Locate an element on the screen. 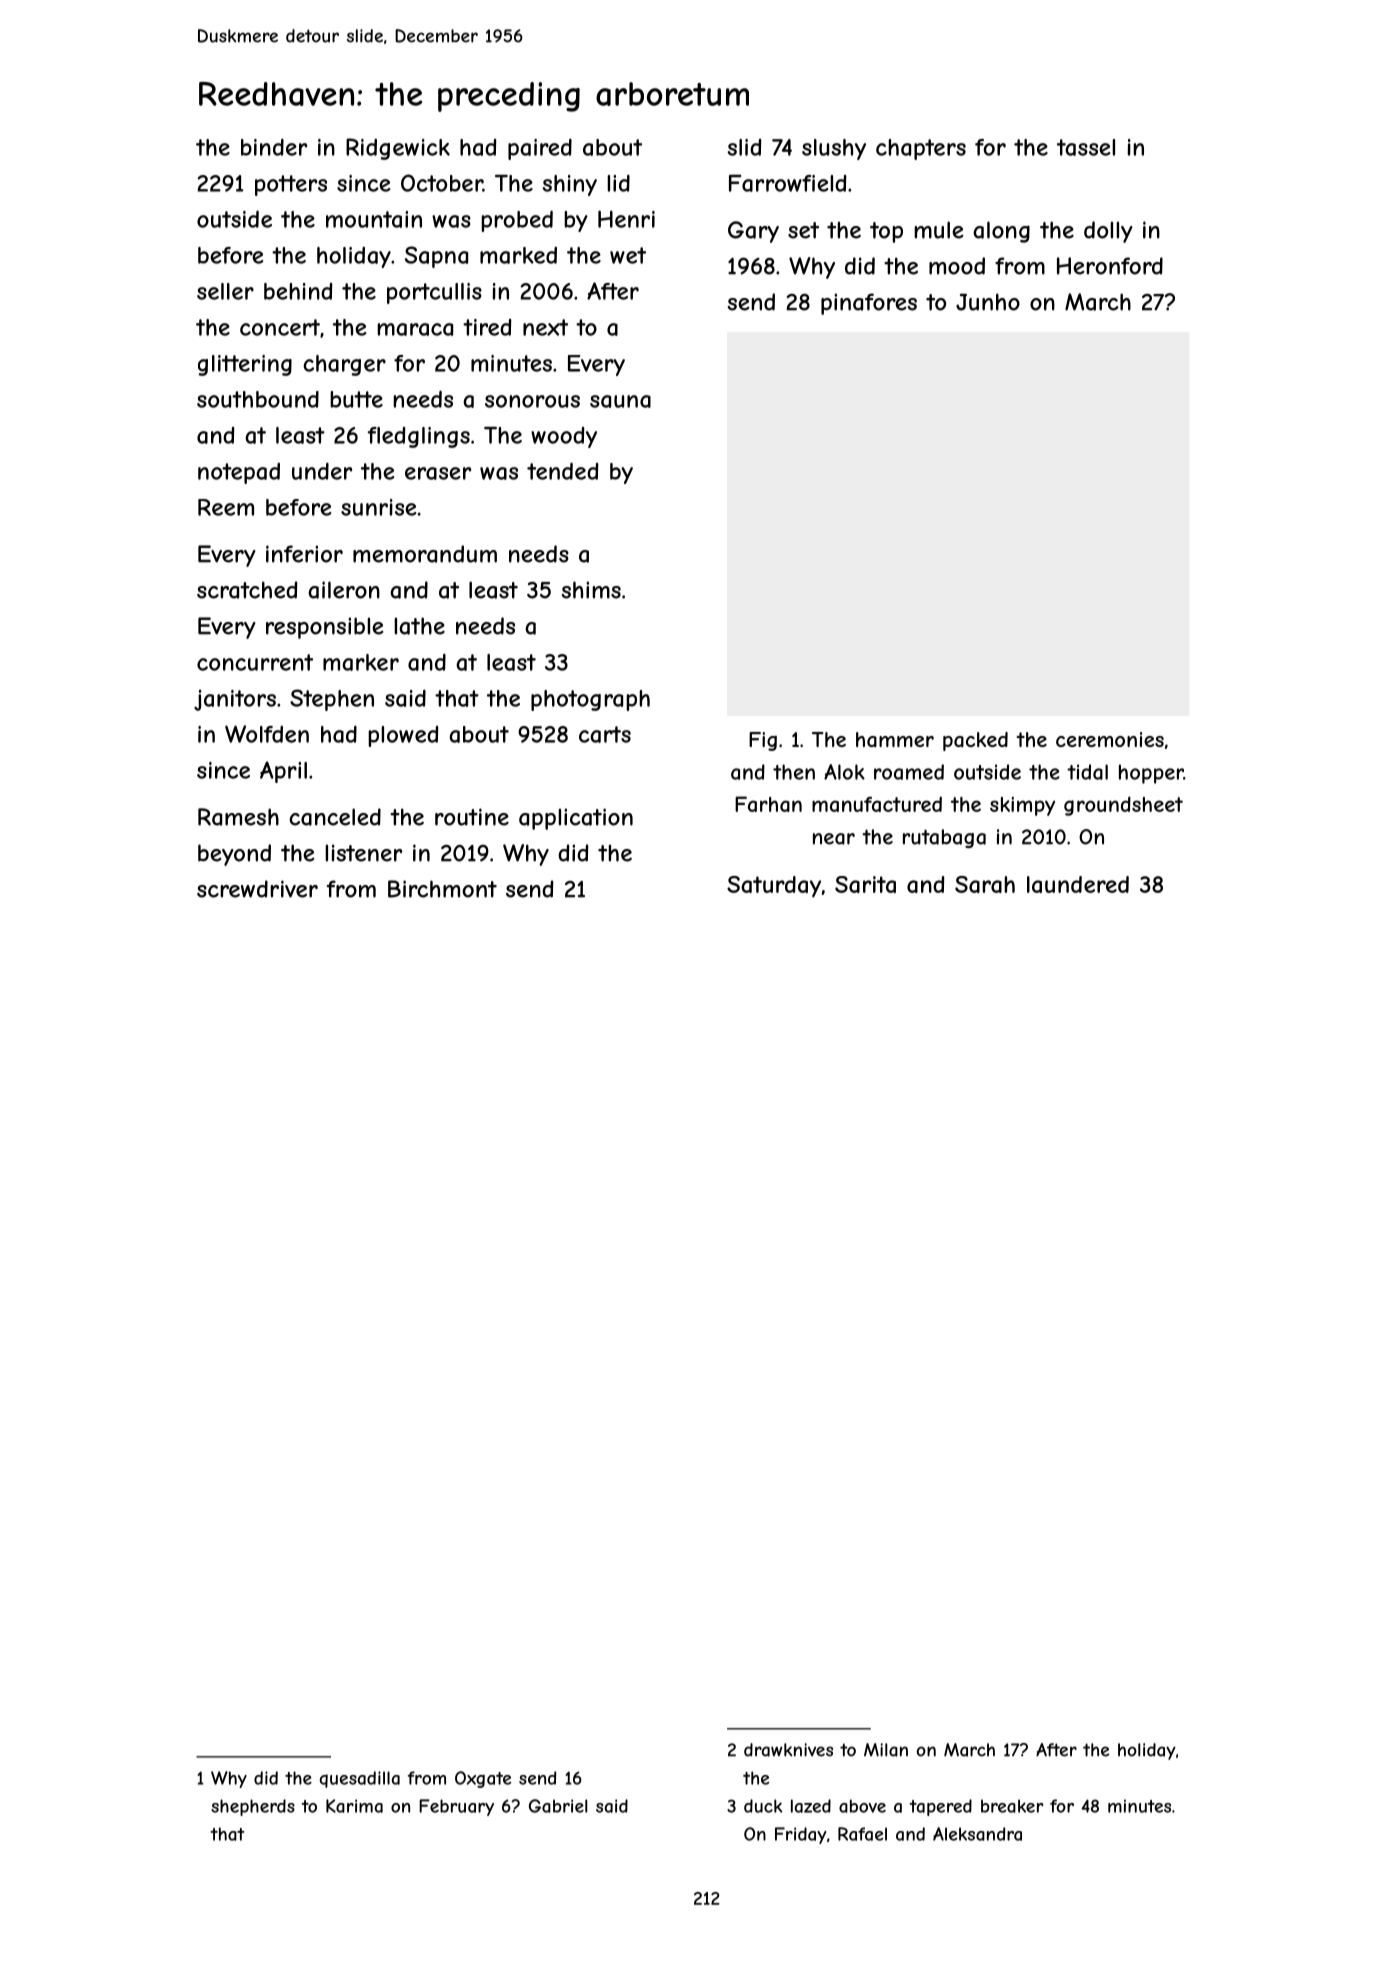 Image resolution: width=1386 pixels, height=1969 pixels. shims is located at coordinates (591, 590).
